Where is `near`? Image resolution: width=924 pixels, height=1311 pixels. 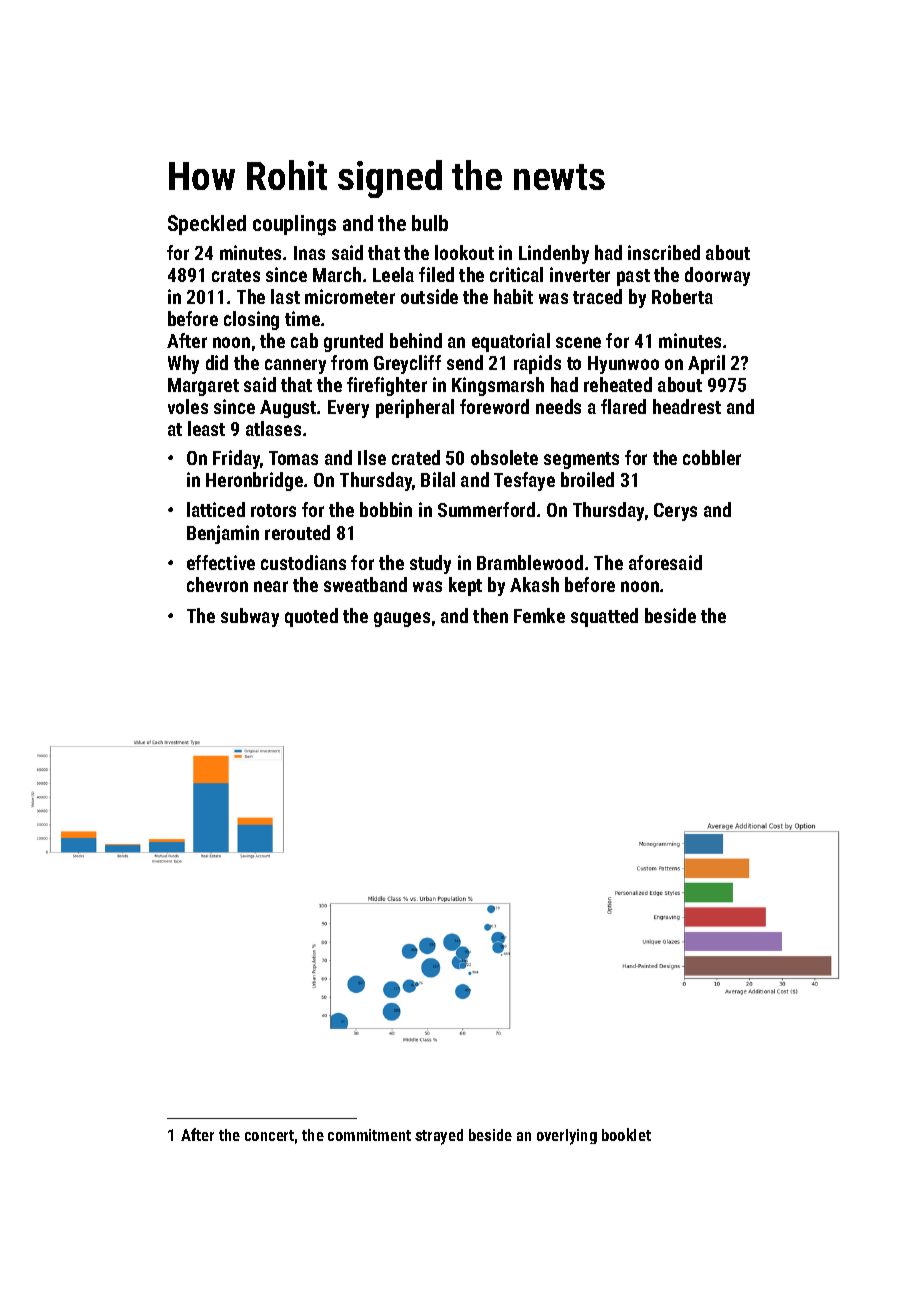 near is located at coordinates (271, 586).
